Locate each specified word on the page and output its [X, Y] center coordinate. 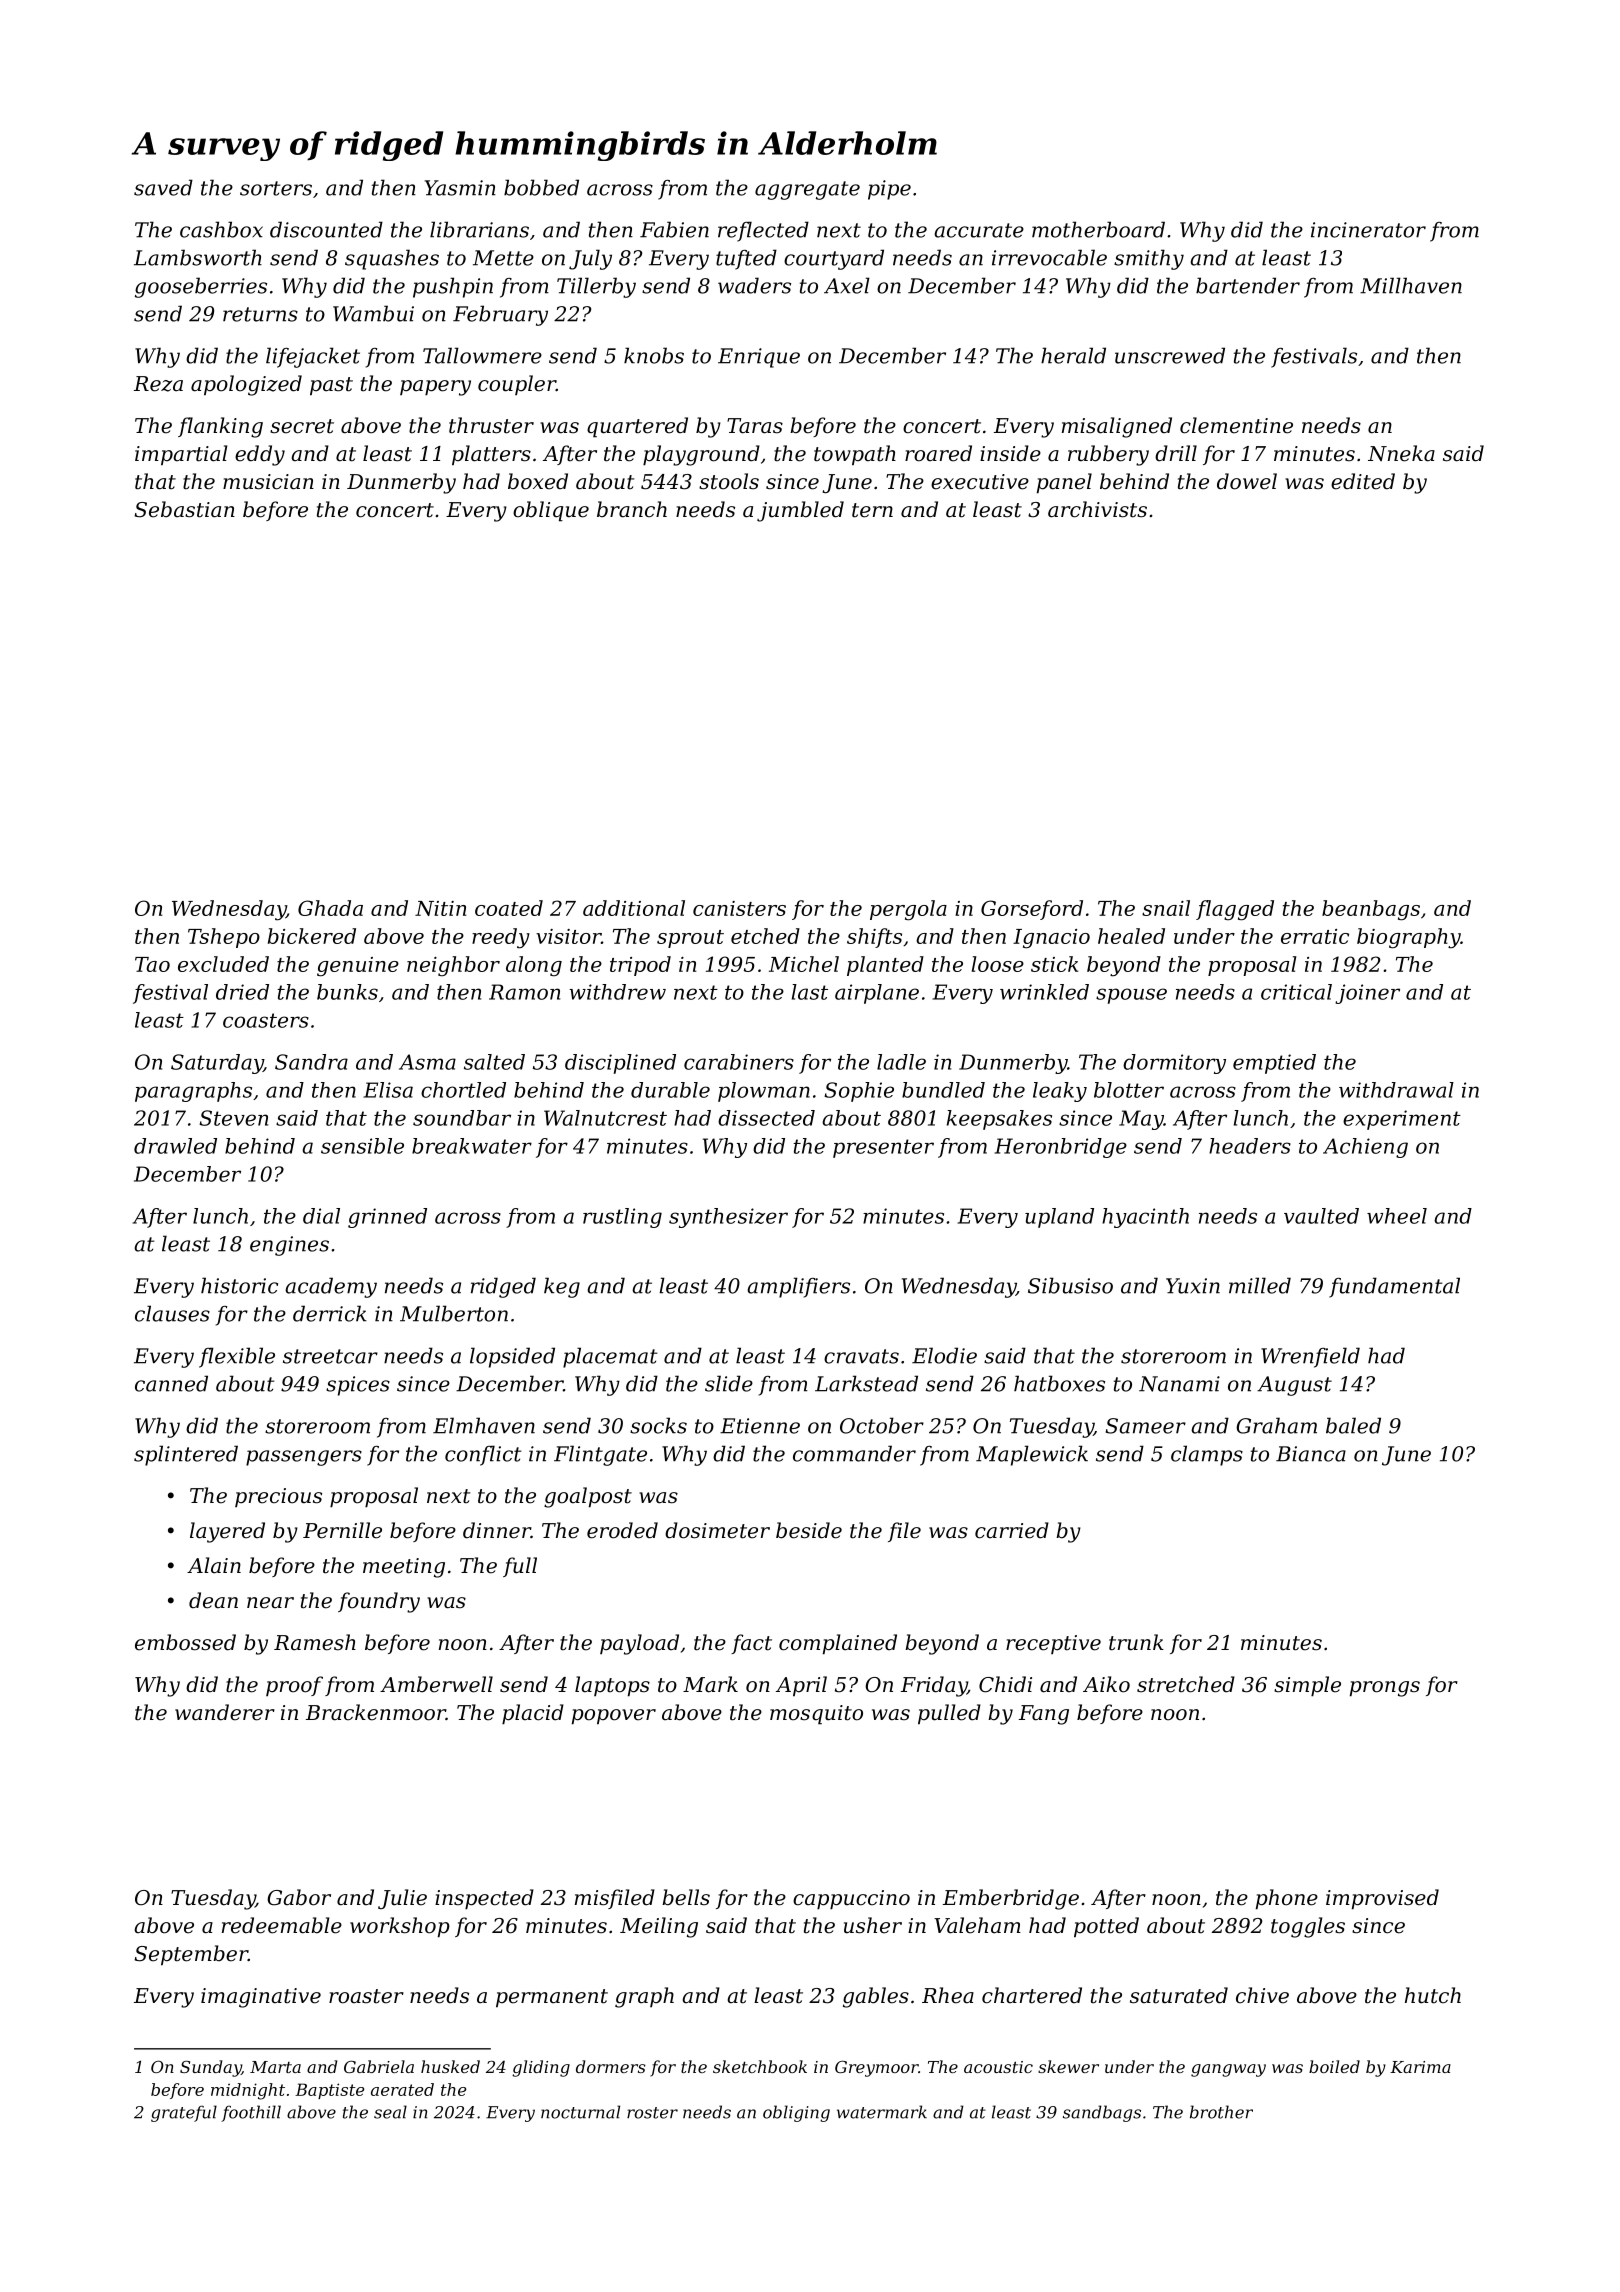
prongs [1385, 1689]
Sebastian [184, 509]
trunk [1136, 1642]
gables [876, 1997]
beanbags [1371, 910]
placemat [610, 1357]
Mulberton [454, 1313]
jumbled [800, 511]
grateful [184, 2113]
